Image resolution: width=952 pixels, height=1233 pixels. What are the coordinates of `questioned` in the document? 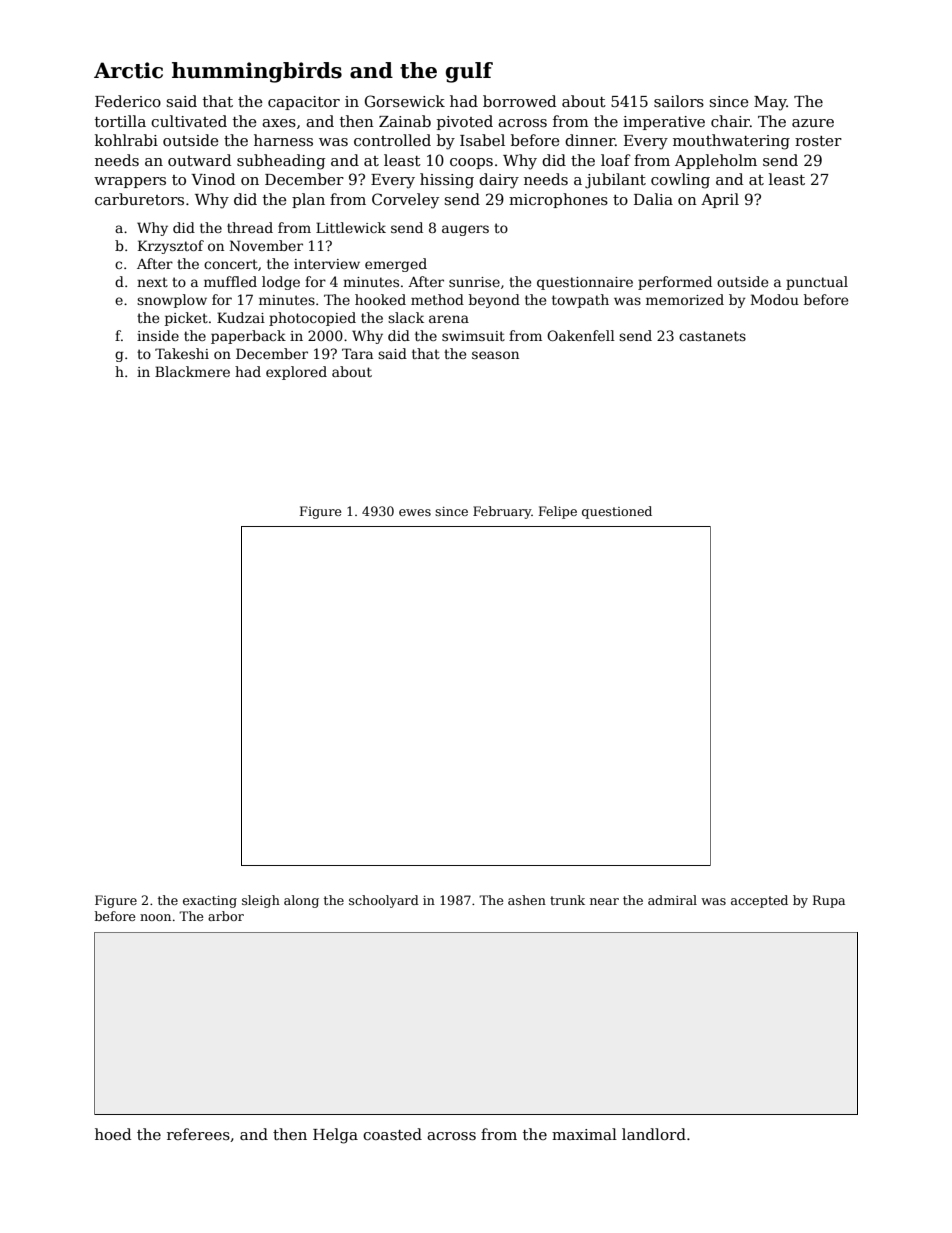 It's located at (617, 512).
